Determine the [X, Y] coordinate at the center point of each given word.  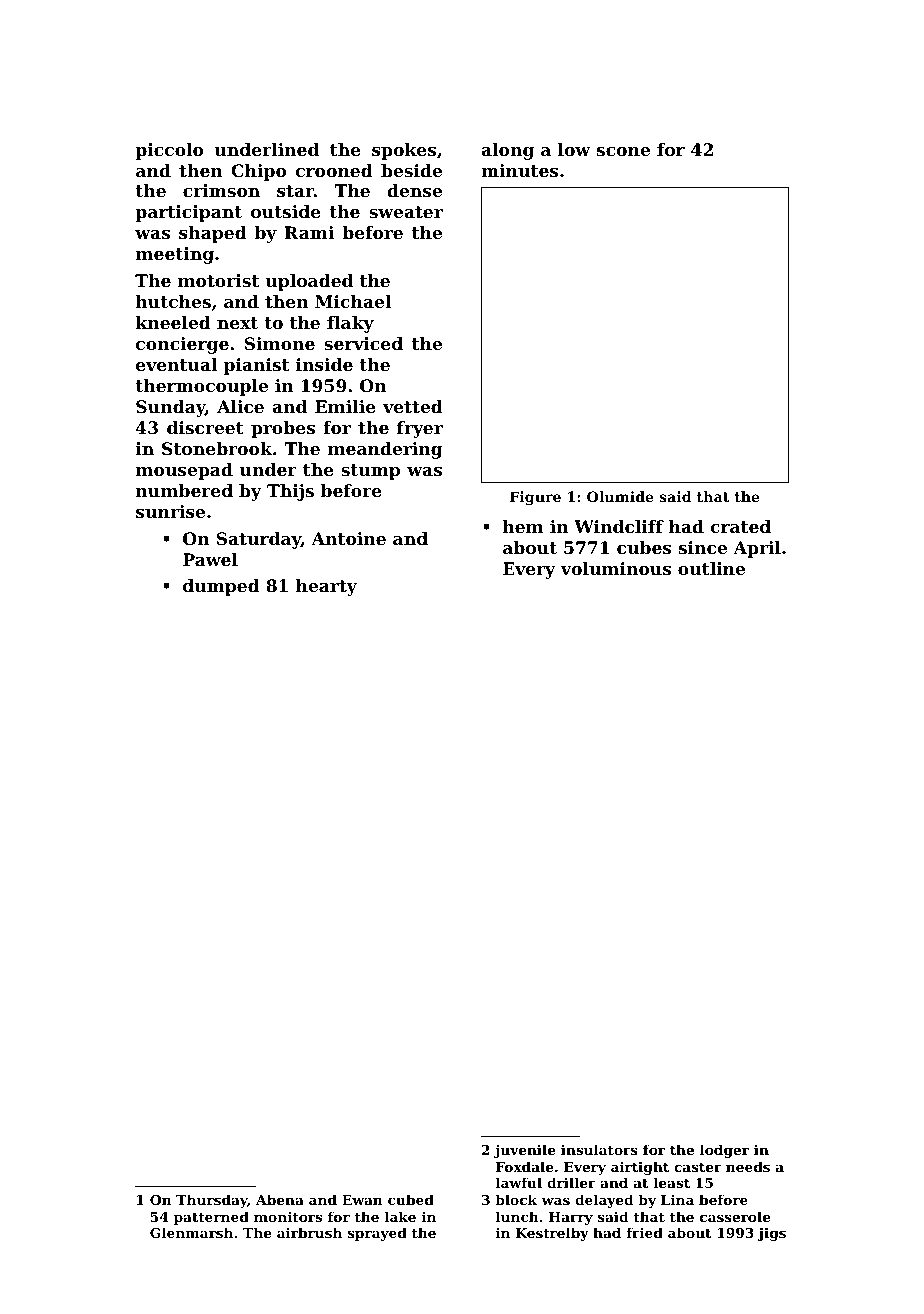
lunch [517, 1216]
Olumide [620, 496]
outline [711, 568]
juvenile [524, 1151]
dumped [221, 587]
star [295, 191]
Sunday [170, 408]
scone [623, 151]
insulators [599, 1149]
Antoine [348, 538]
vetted [413, 406]
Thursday [212, 1201]
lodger [724, 1151]
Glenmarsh [191, 1232]
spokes [404, 151]
